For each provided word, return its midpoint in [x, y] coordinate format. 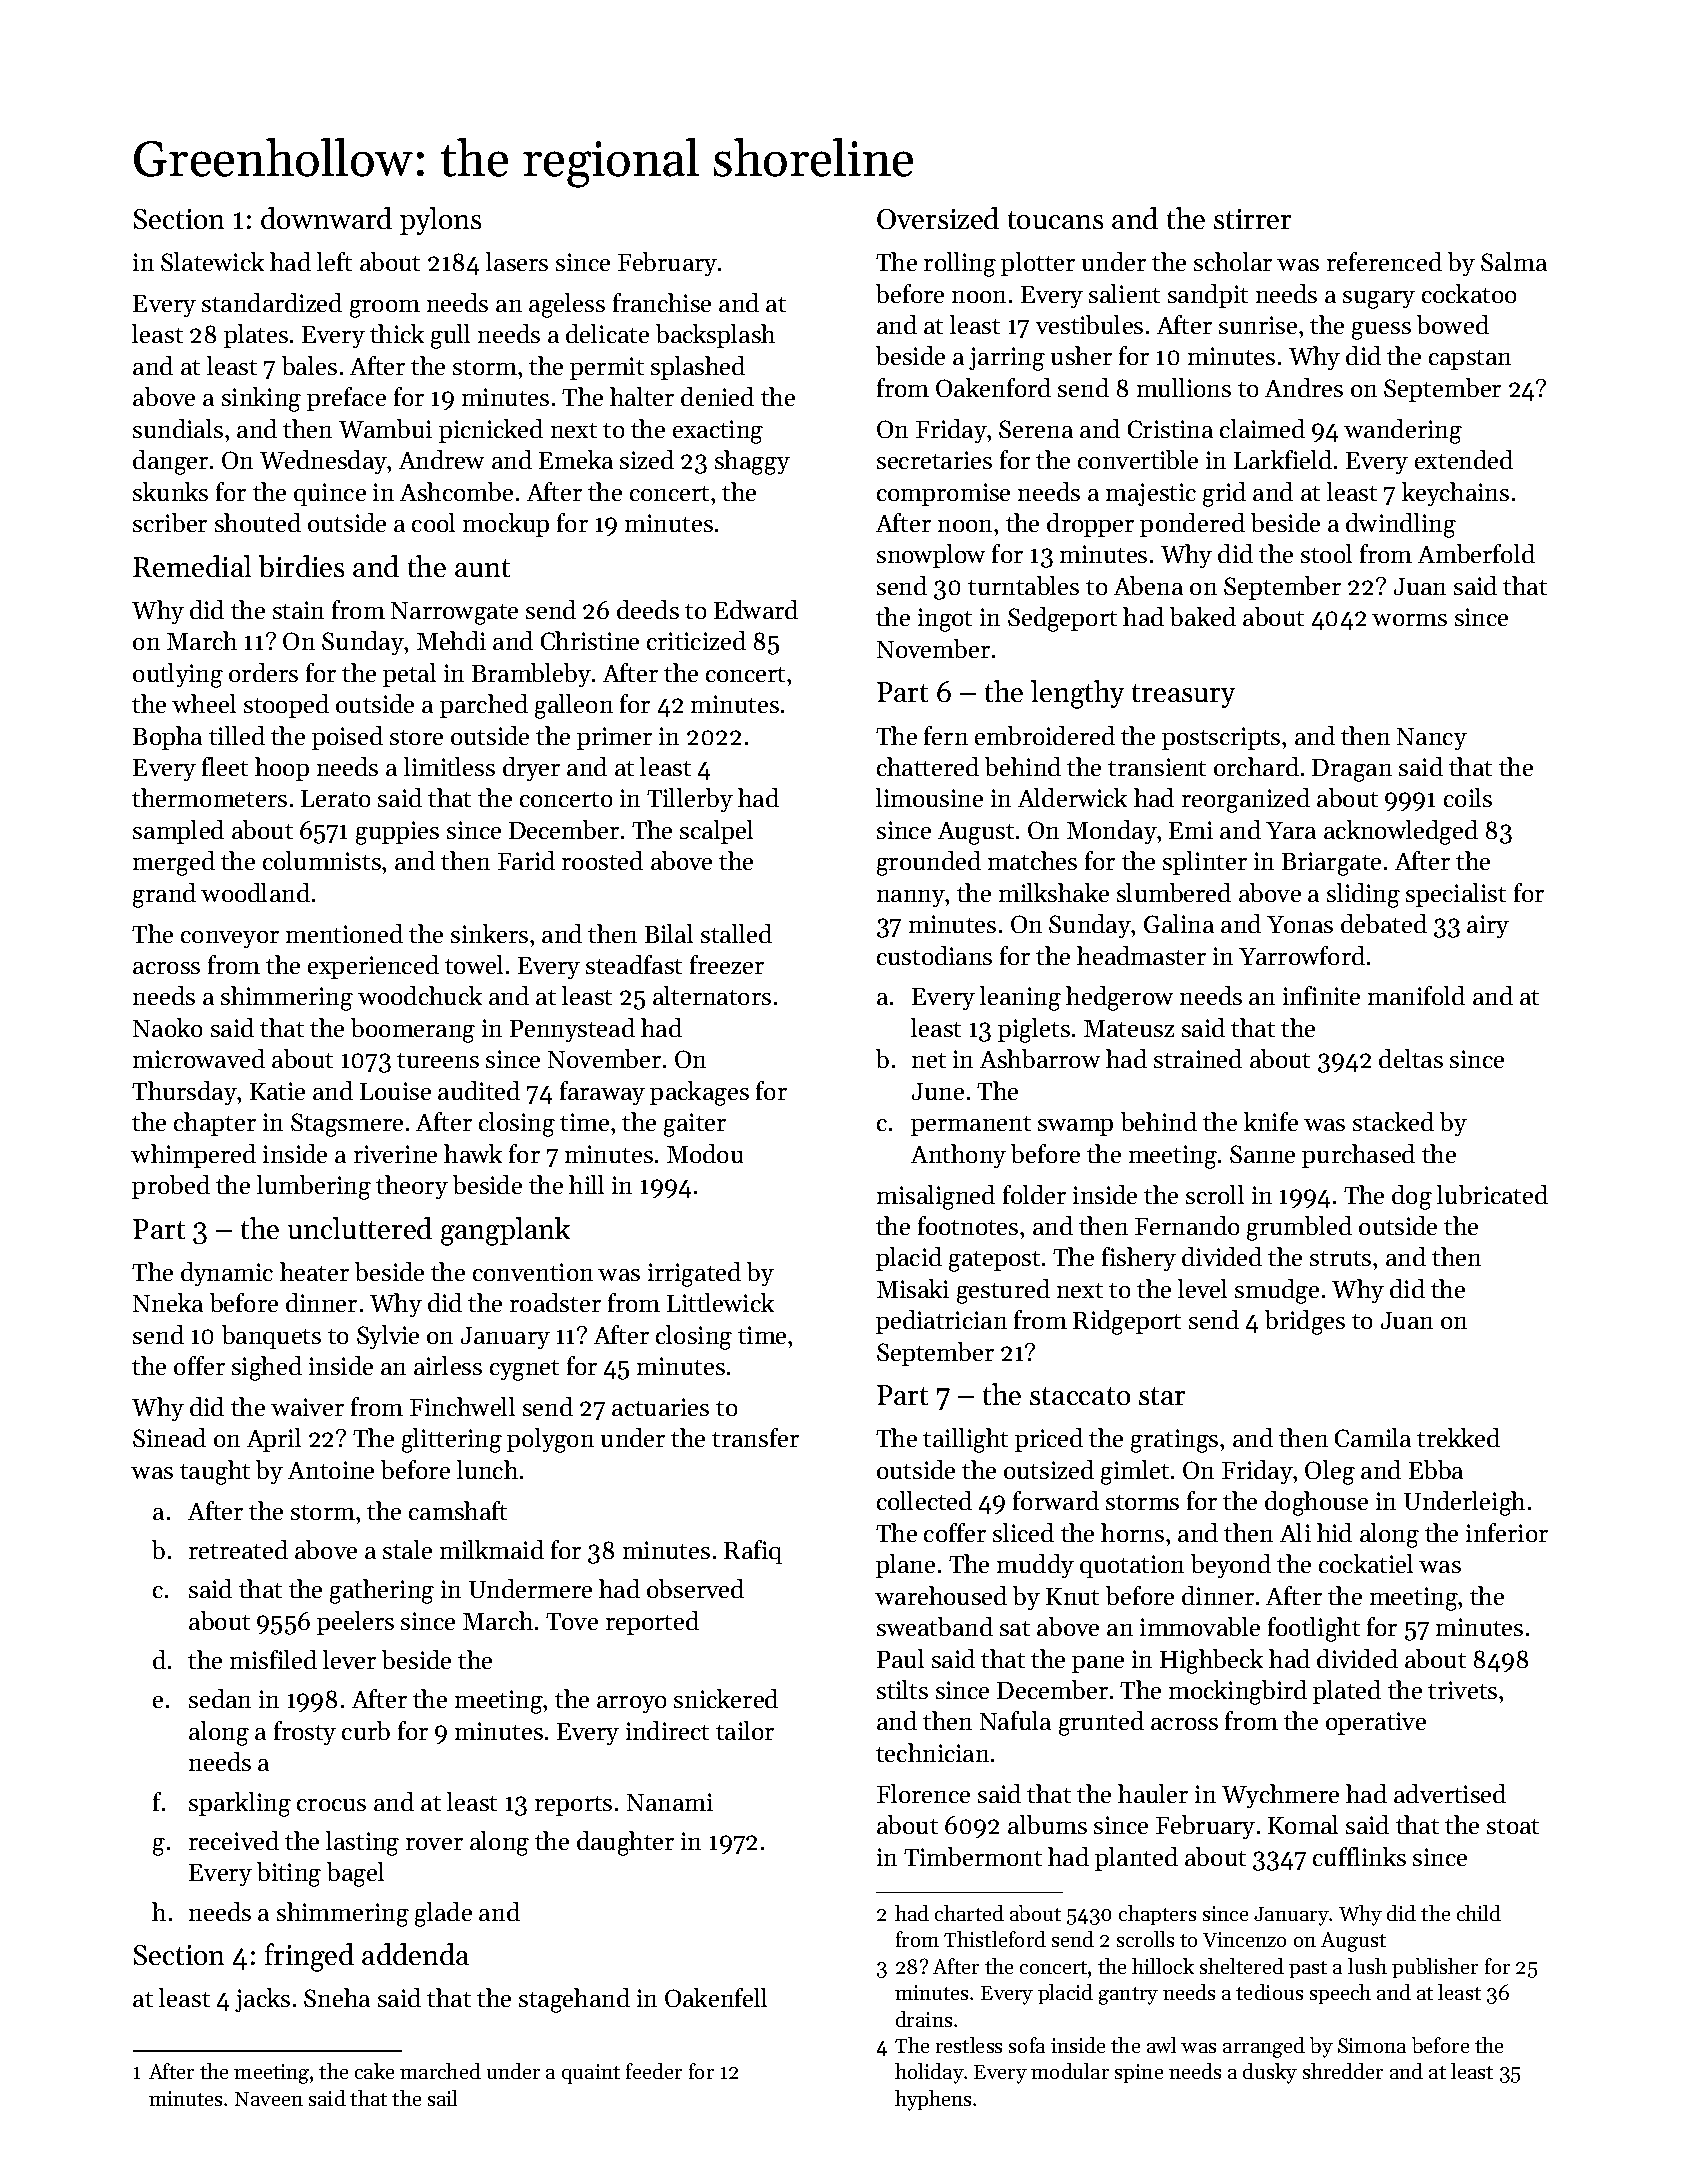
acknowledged [1401, 832]
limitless [449, 766]
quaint [591, 2074]
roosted [602, 860]
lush [1367, 1966]
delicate [607, 333]
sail [442, 2098]
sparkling [240, 1804]
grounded [929, 863]
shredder [1343, 2071]
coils [1468, 797]
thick [397, 333]
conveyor [230, 939]
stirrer [1252, 219]
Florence [923, 1793]
